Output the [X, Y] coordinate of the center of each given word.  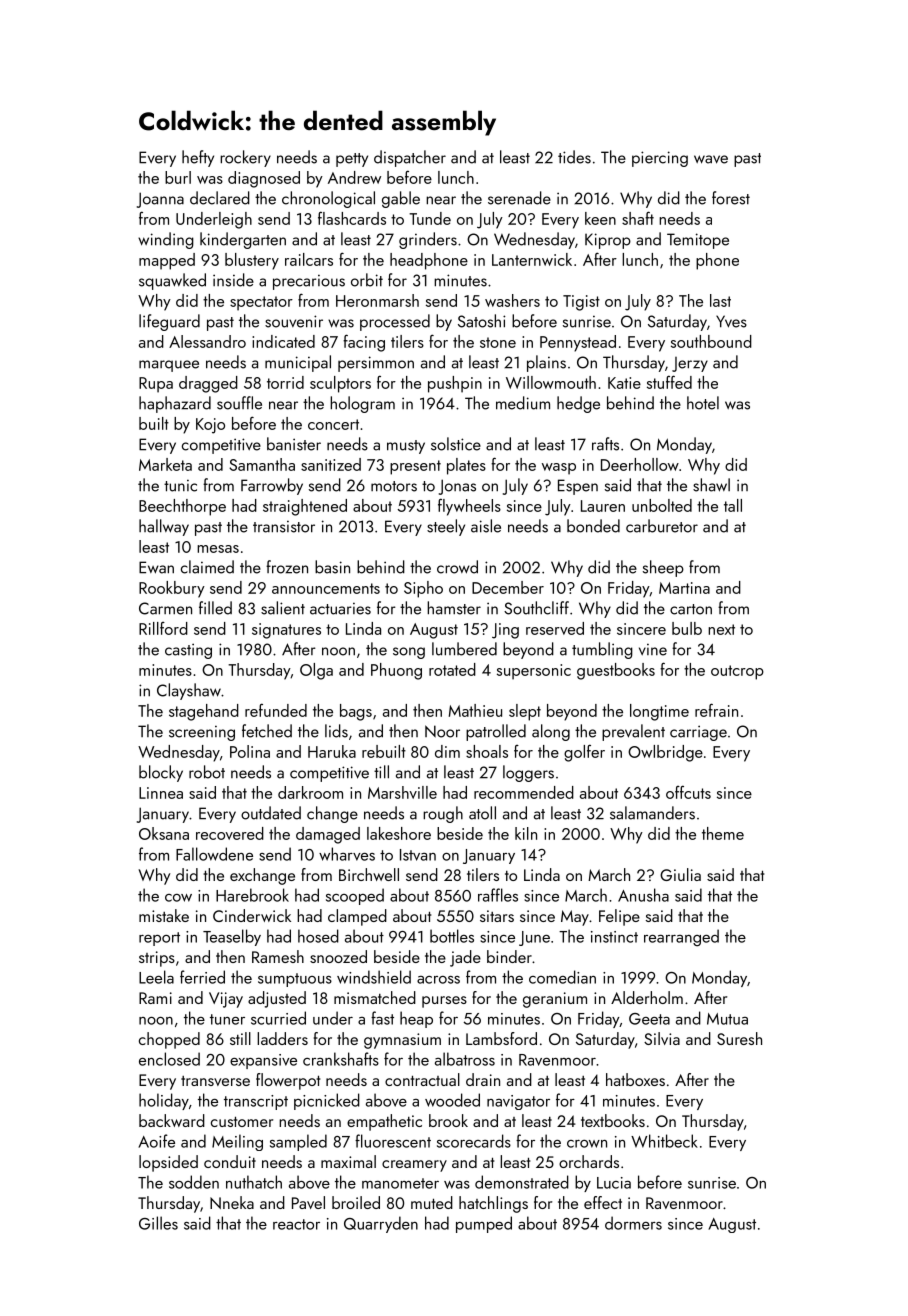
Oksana [164, 833]
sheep [663, 568]
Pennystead [578, 343]
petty [352, 160]
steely [446, 527]
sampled [298, 1142]
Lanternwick [532, 259]
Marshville [402, 792]
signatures [286, 631]
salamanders [652, 813]
